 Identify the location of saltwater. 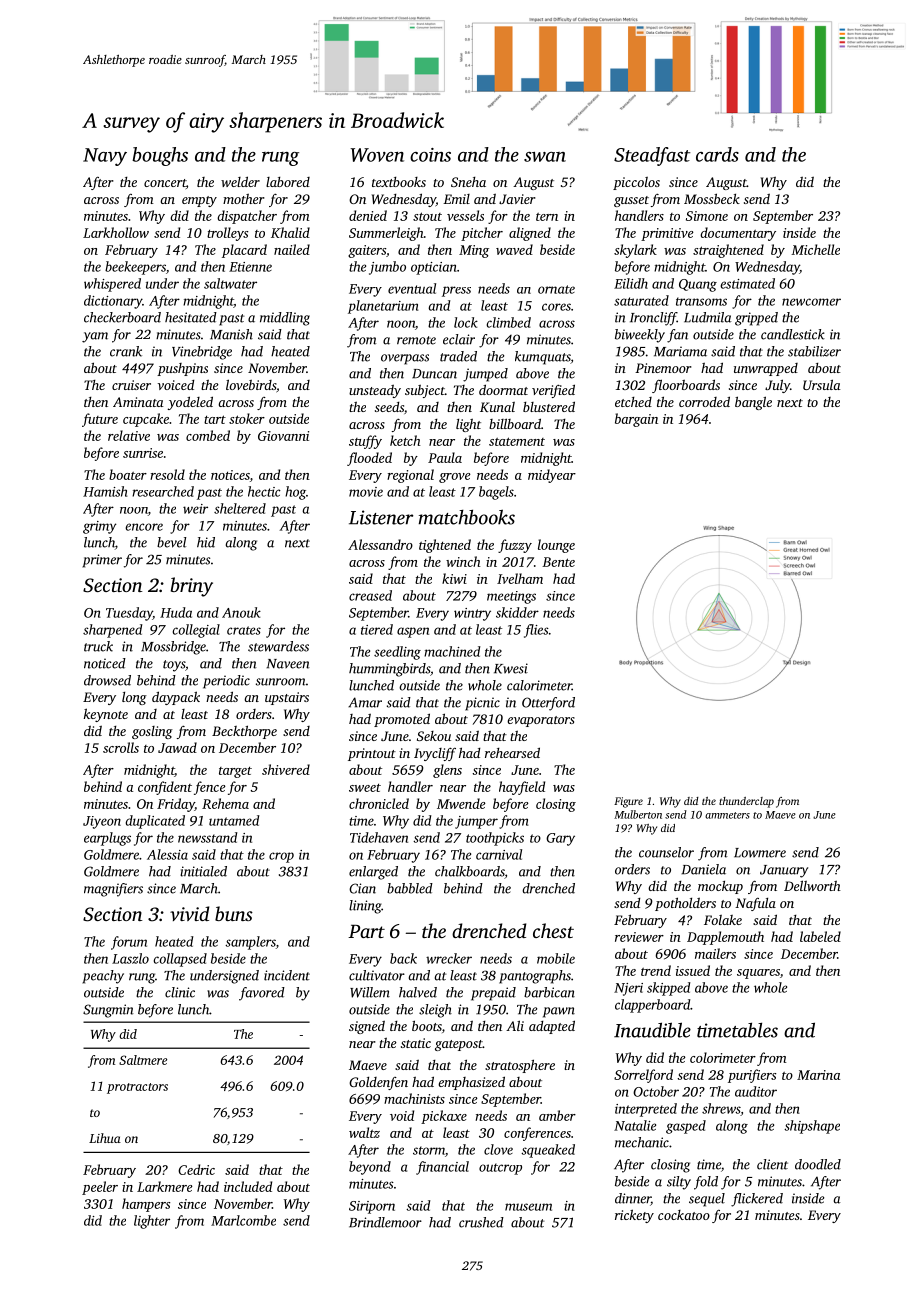
(230, 283).
